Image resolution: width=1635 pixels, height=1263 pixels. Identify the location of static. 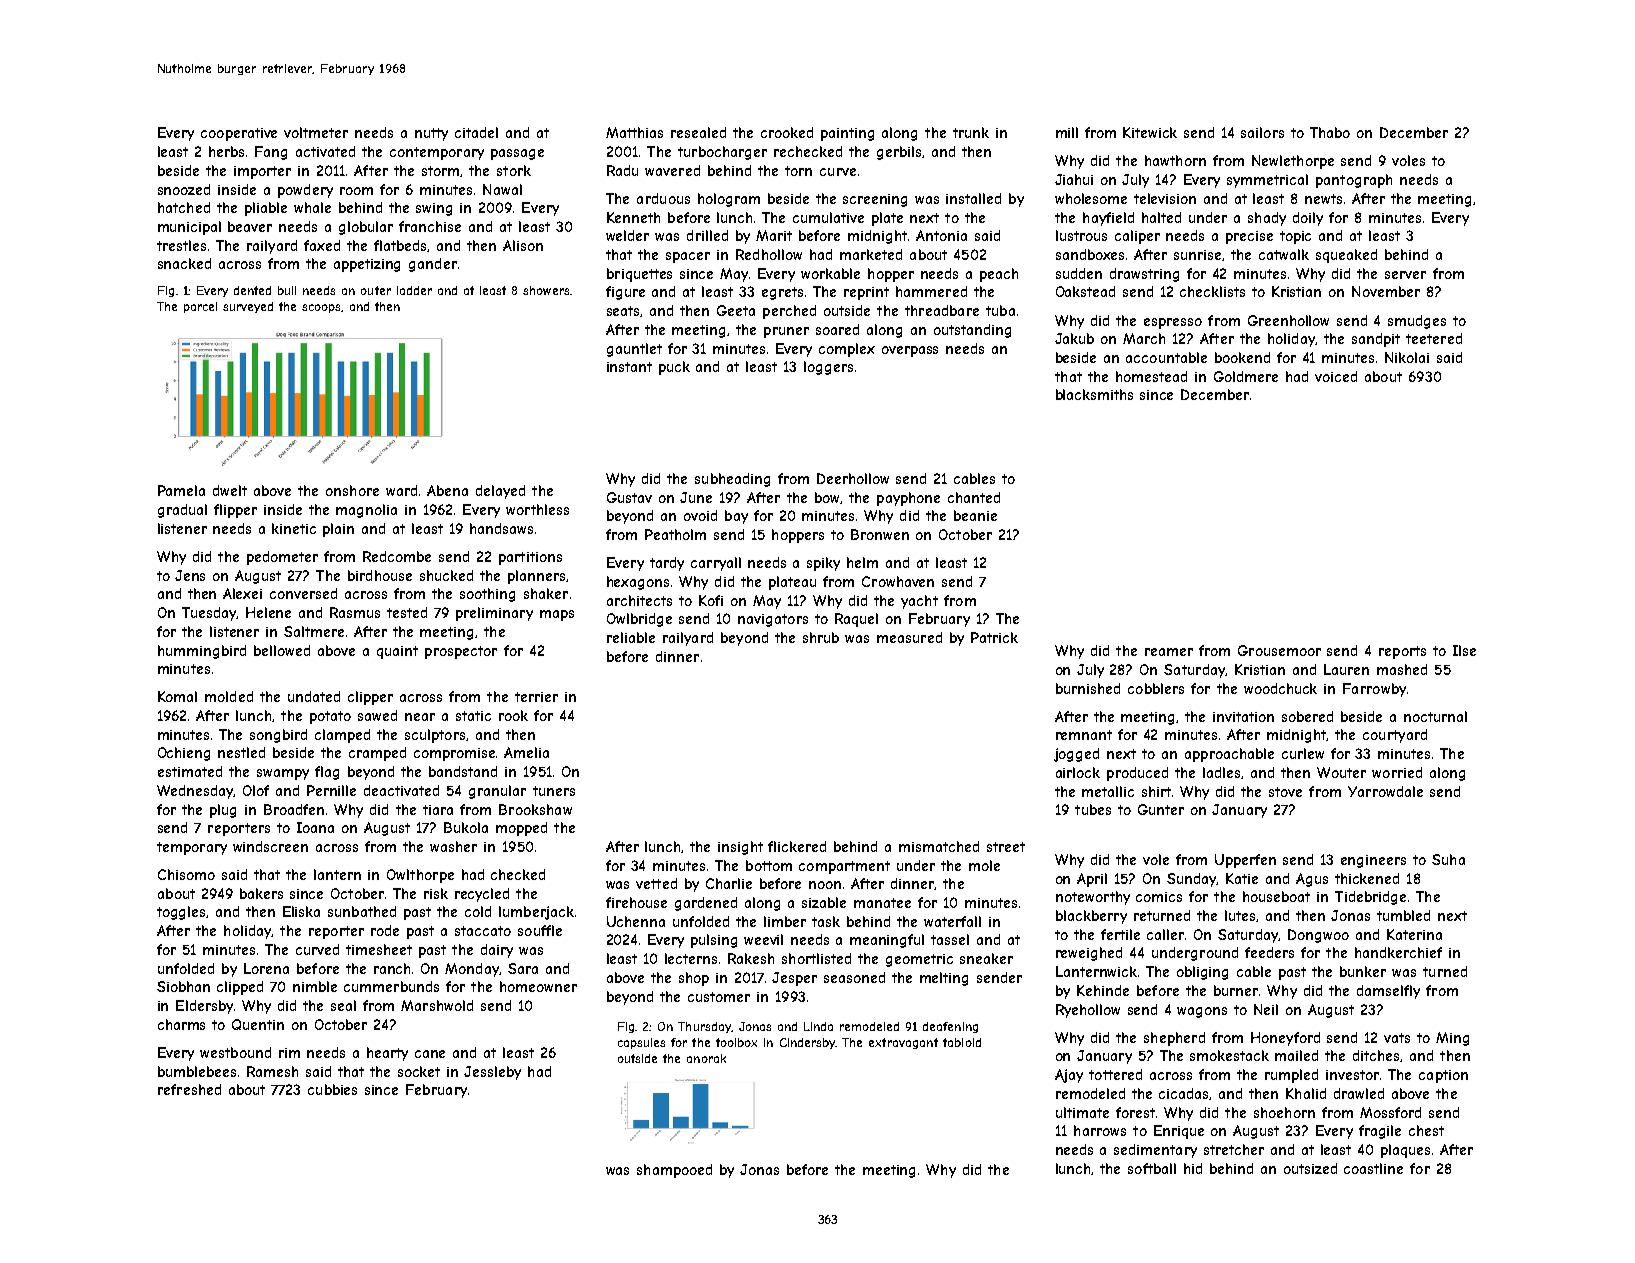
(473, 716).
